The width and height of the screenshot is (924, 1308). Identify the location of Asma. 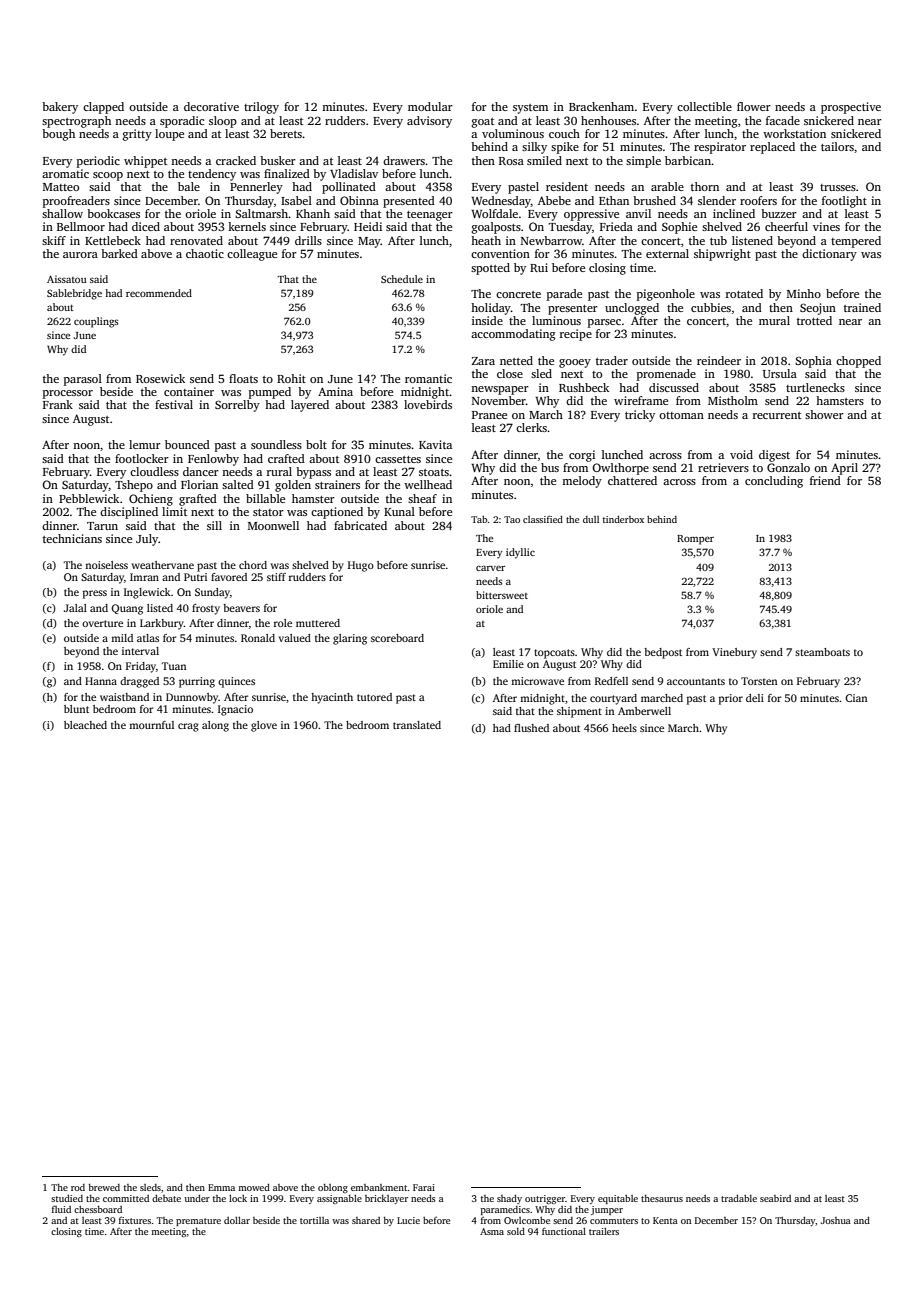
(492, 1231).
